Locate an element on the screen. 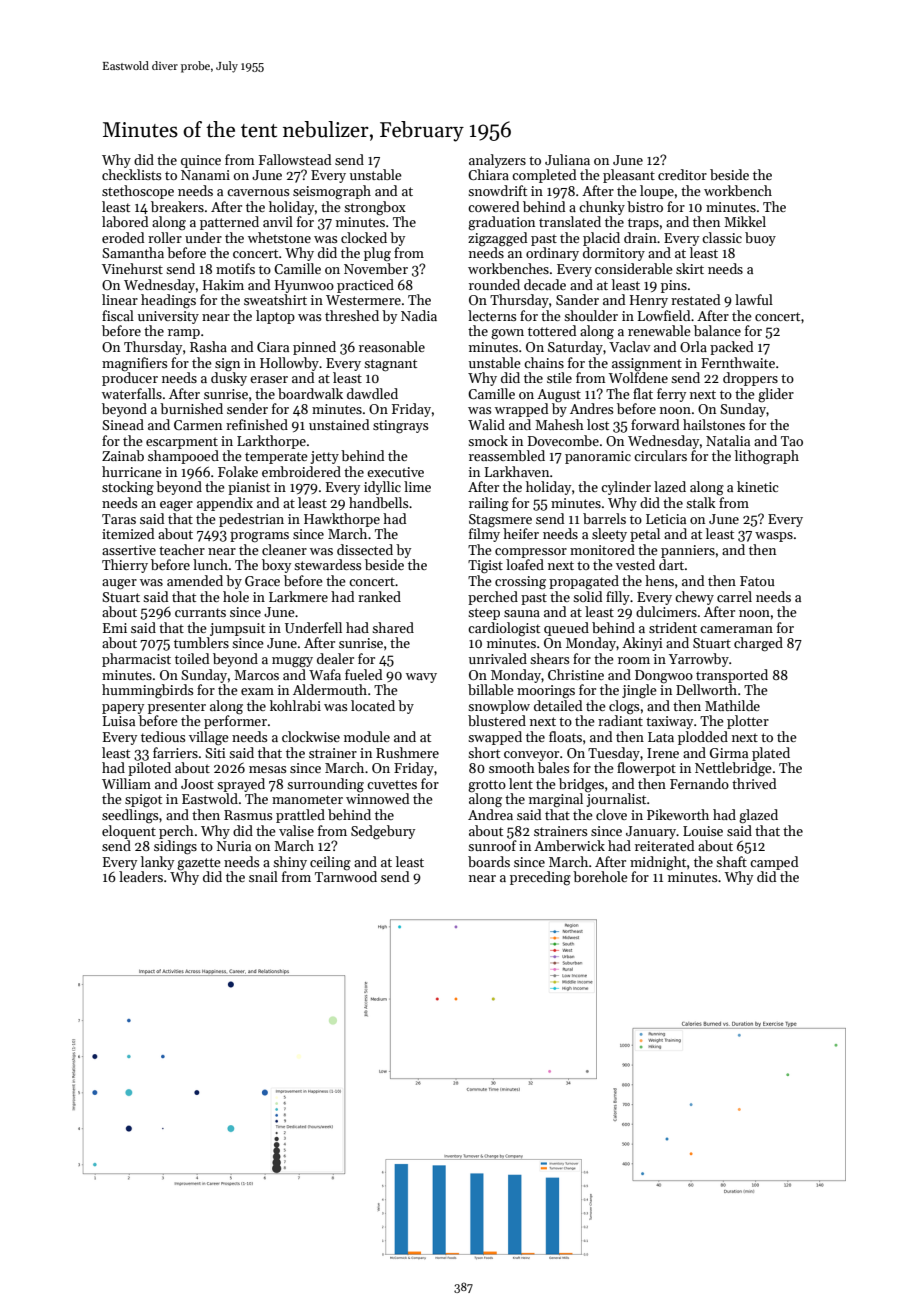 This screenshot has height=1316, width=908. muggy is located at coordinates (292, 662).
